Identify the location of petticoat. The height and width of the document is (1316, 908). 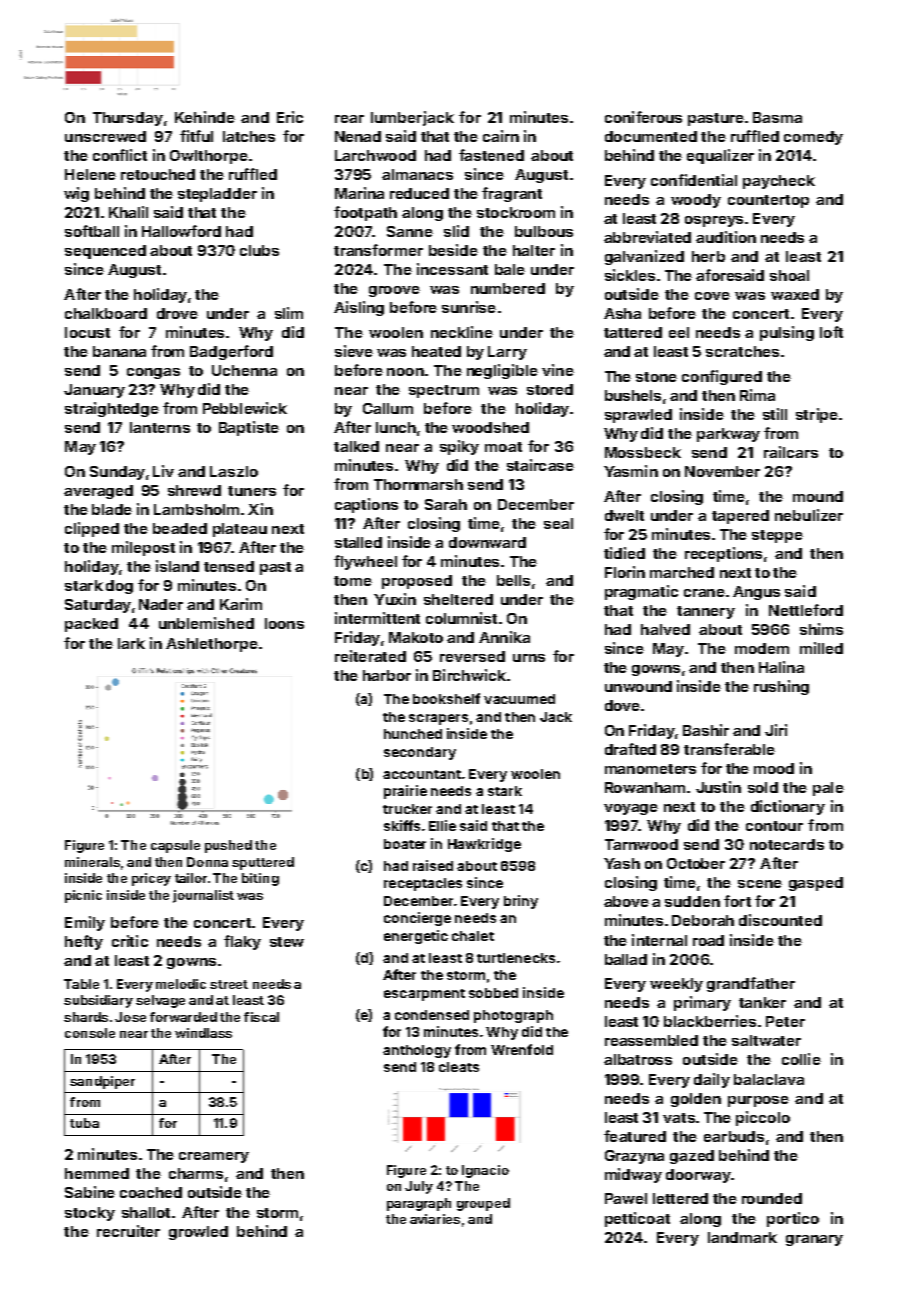
(637, 1219).
